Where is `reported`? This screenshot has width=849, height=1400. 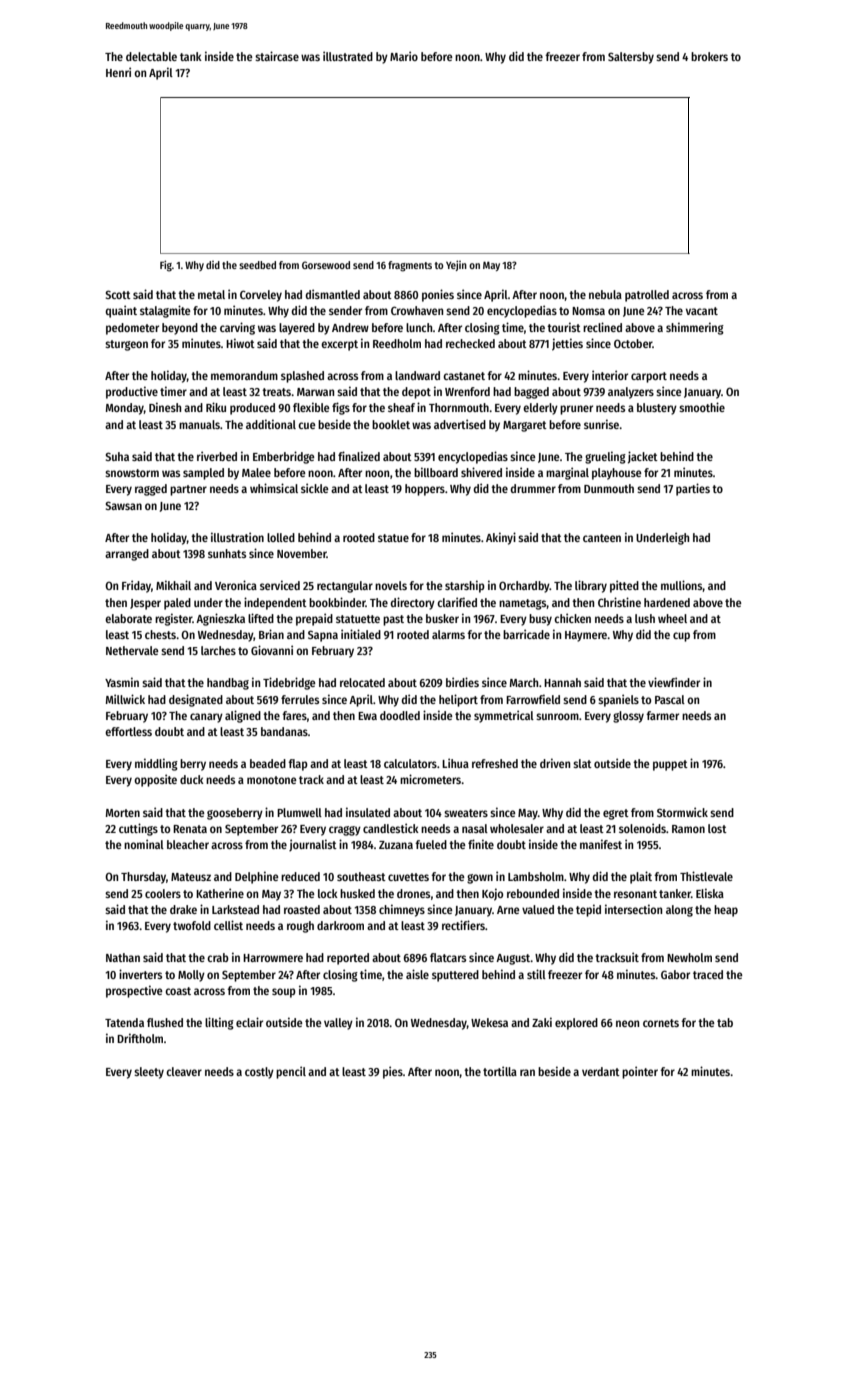 reported is located at coordinates (348, 959).
